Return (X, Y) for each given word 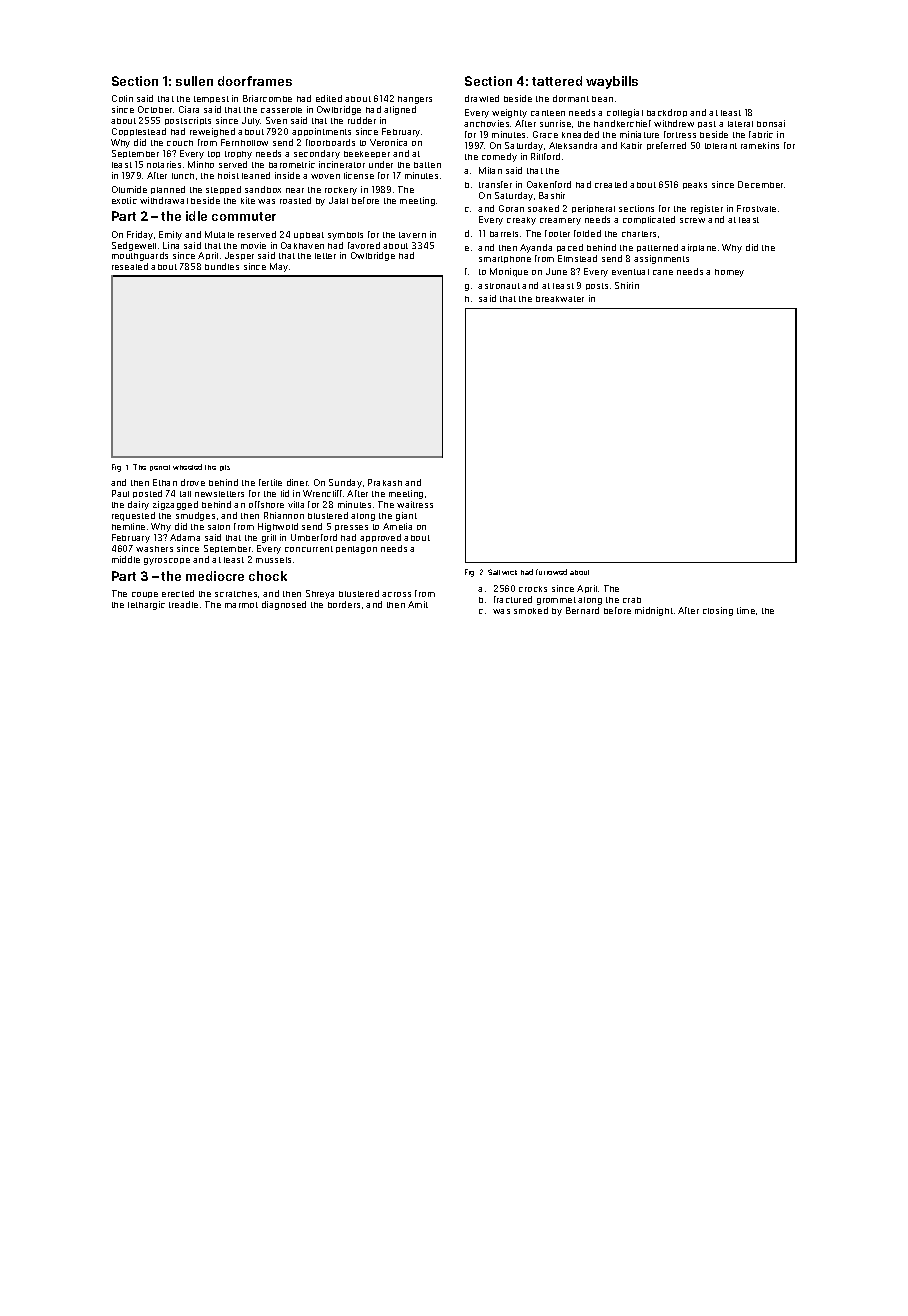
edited (329, 98)
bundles (222, 266)
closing (718, 611)
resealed (130, 266)
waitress (415, 504)
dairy (138, 505)
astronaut (499, 286)
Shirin (627, 285)
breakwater (560, 299)
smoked (531, 610)
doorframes (255, 81)
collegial (625, 113)
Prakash (385, 482)
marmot (241, 605)
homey (729, 273)
